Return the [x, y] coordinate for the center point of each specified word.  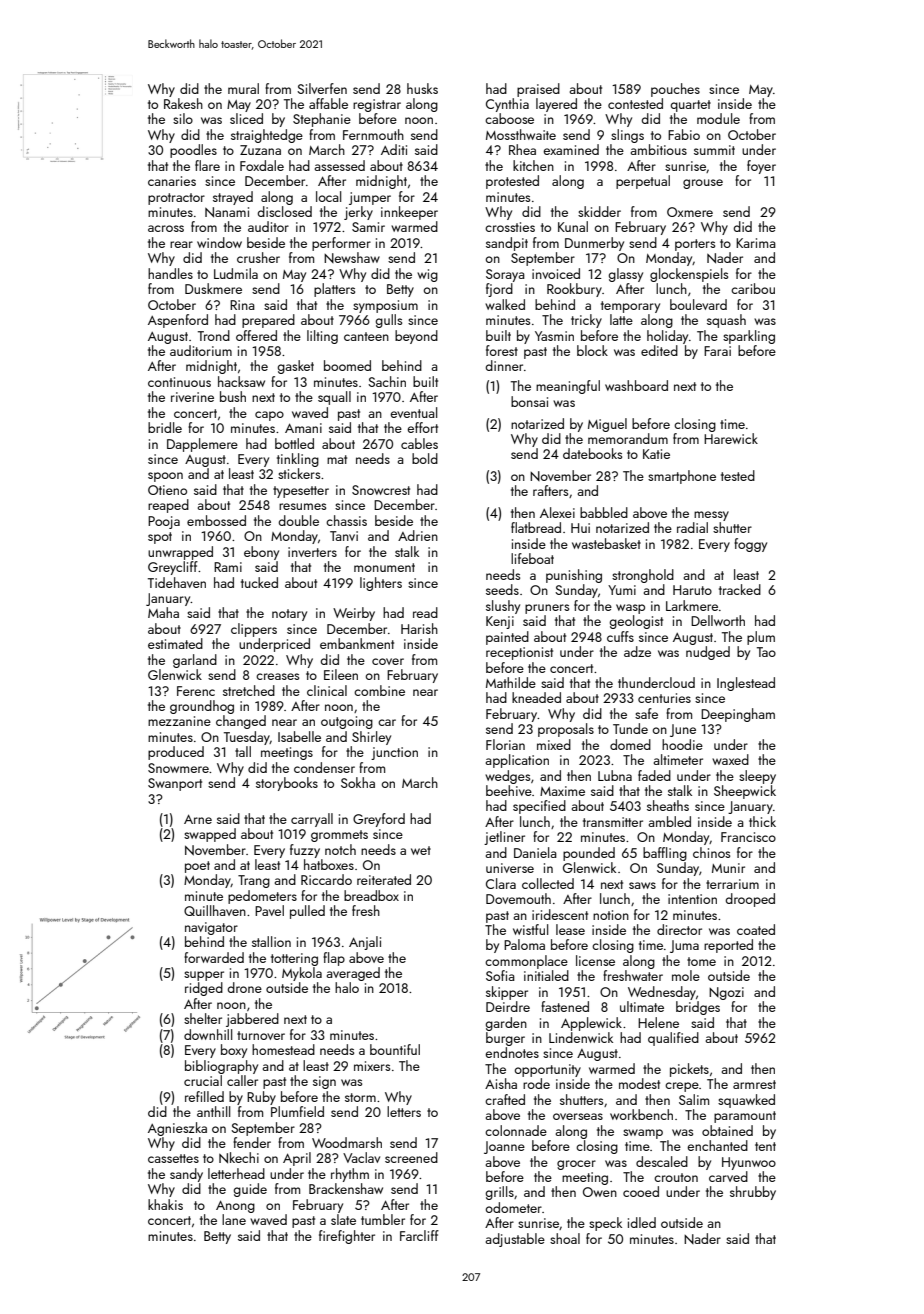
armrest [754, 1084]
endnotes [512, 1052]
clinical [327, 690]
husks [422, 88]
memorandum [628, 438]
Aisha [501, 1083]
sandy [186, 1175]
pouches [675, 90]
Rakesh [183, 103]
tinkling [298, 460]
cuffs [620, 636]
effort [422, 427]
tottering [294, 959]
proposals [566, 730]
